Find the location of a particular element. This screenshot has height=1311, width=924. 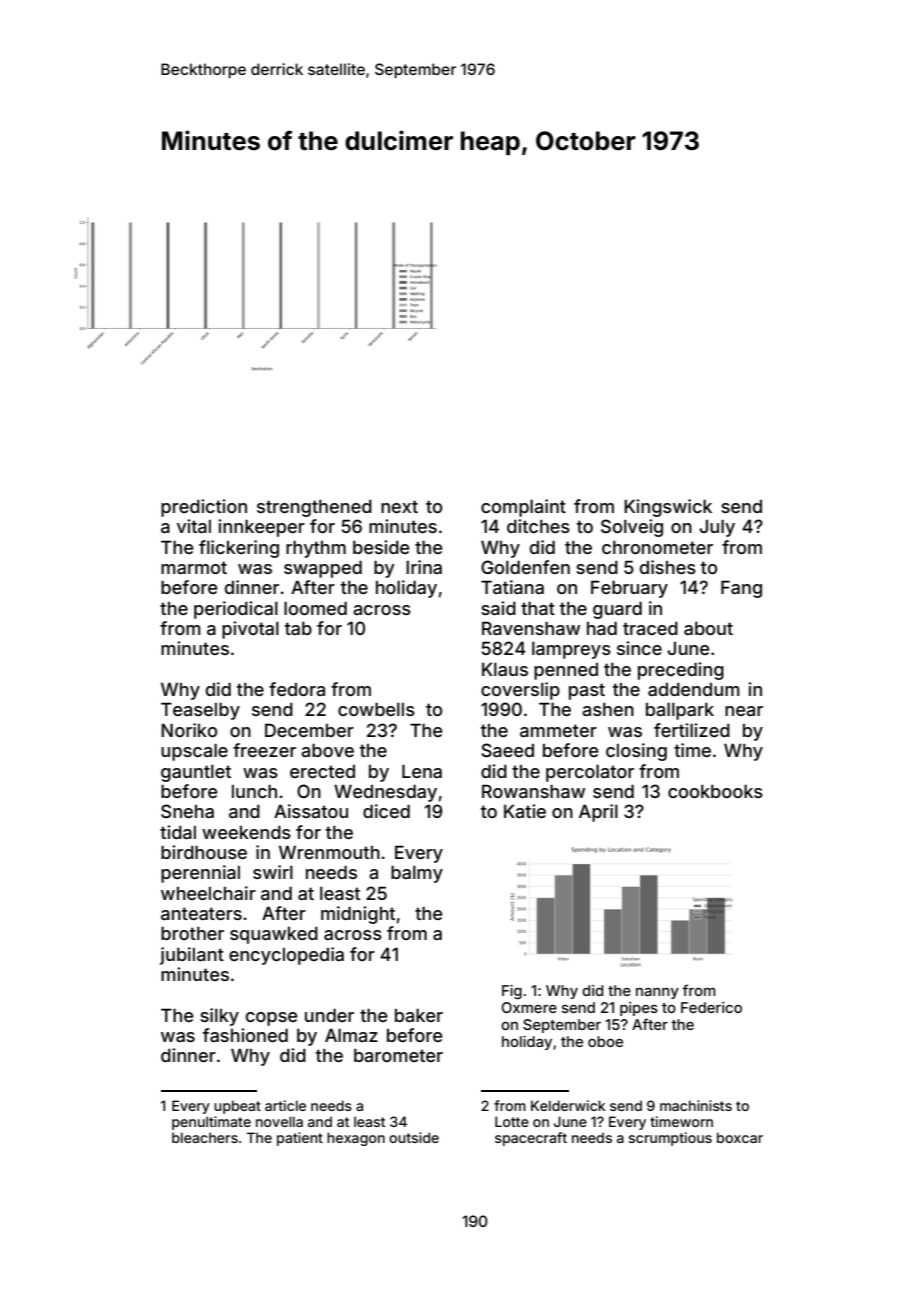

flickering is located at coordinates (239, 549).
